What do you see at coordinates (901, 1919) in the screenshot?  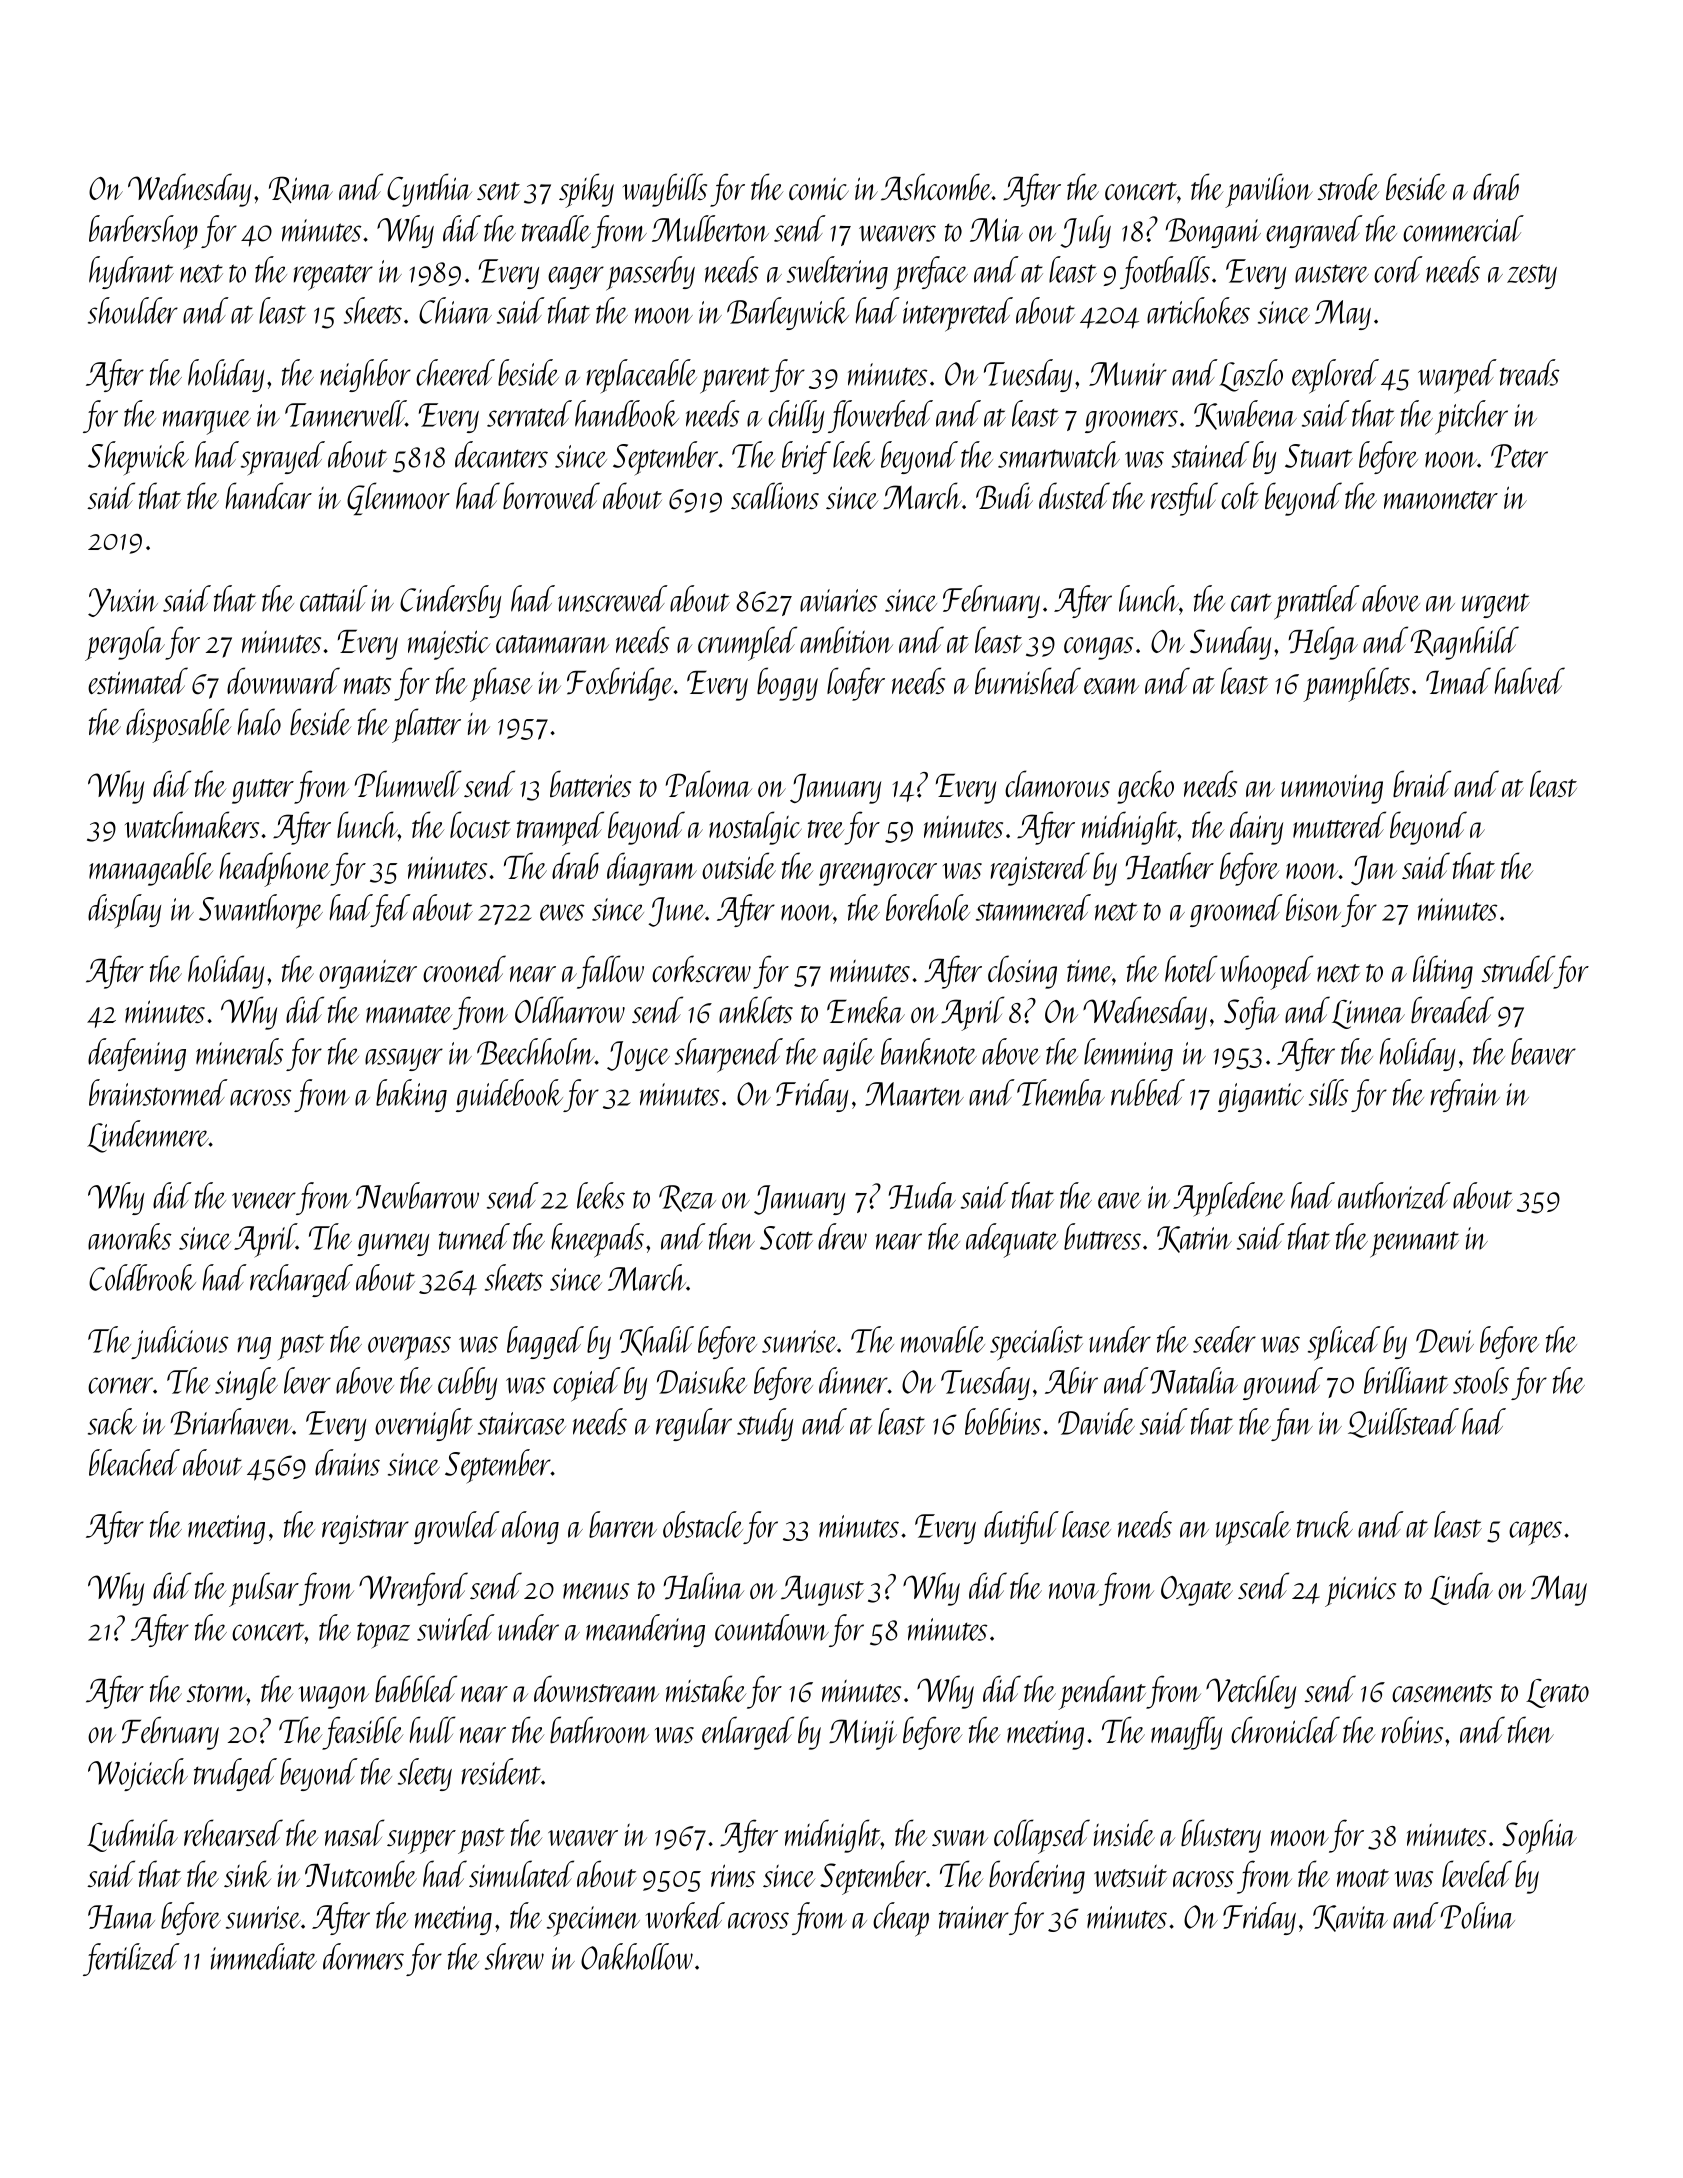 I see `cheap` at bounding box center [901, 1919].
